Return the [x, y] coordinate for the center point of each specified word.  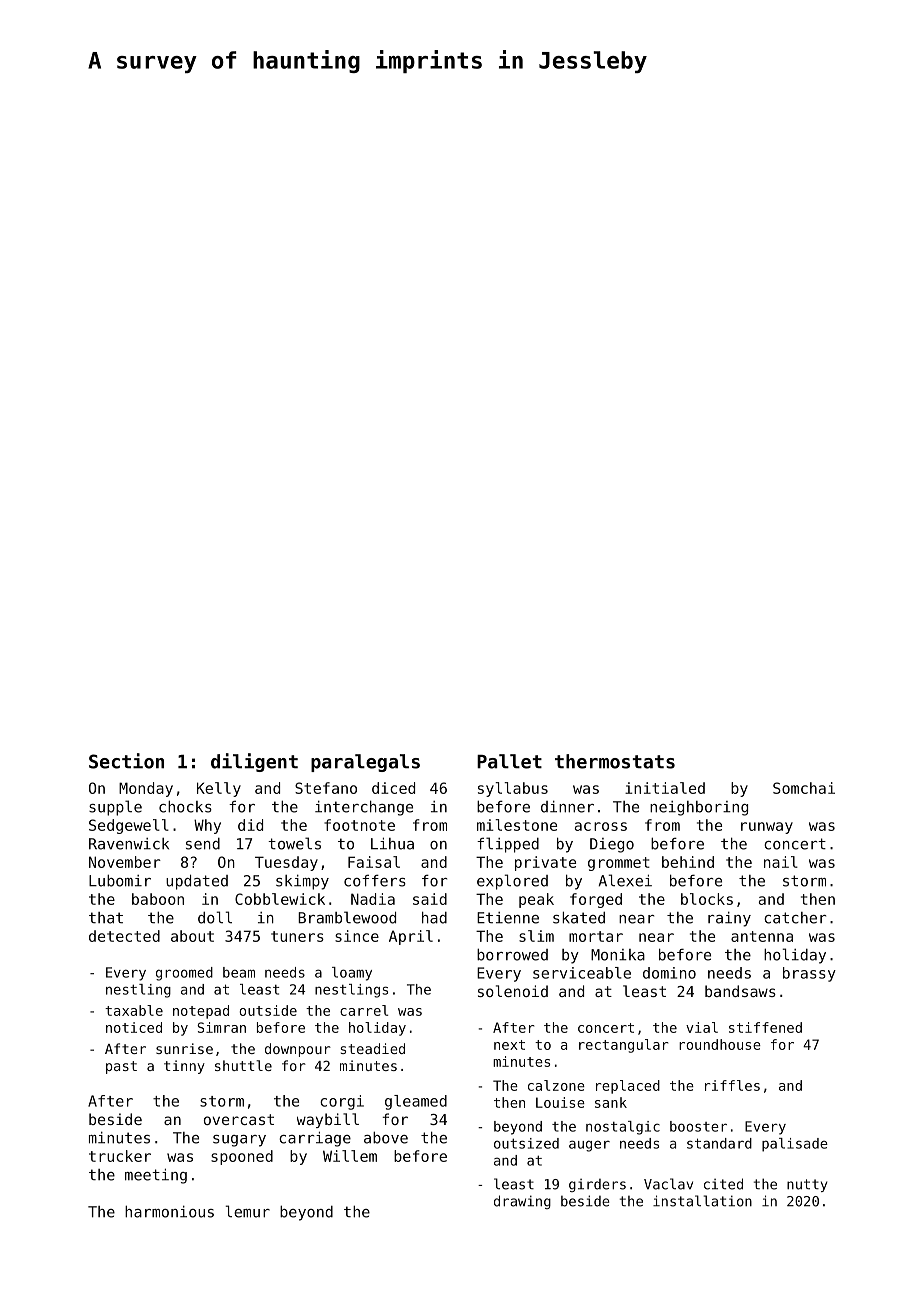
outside [268, 1010]
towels [294, 843]
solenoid [513, 991]
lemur [248, 1211]
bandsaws [740, 991]
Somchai [804, 788]
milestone [517, 825]
